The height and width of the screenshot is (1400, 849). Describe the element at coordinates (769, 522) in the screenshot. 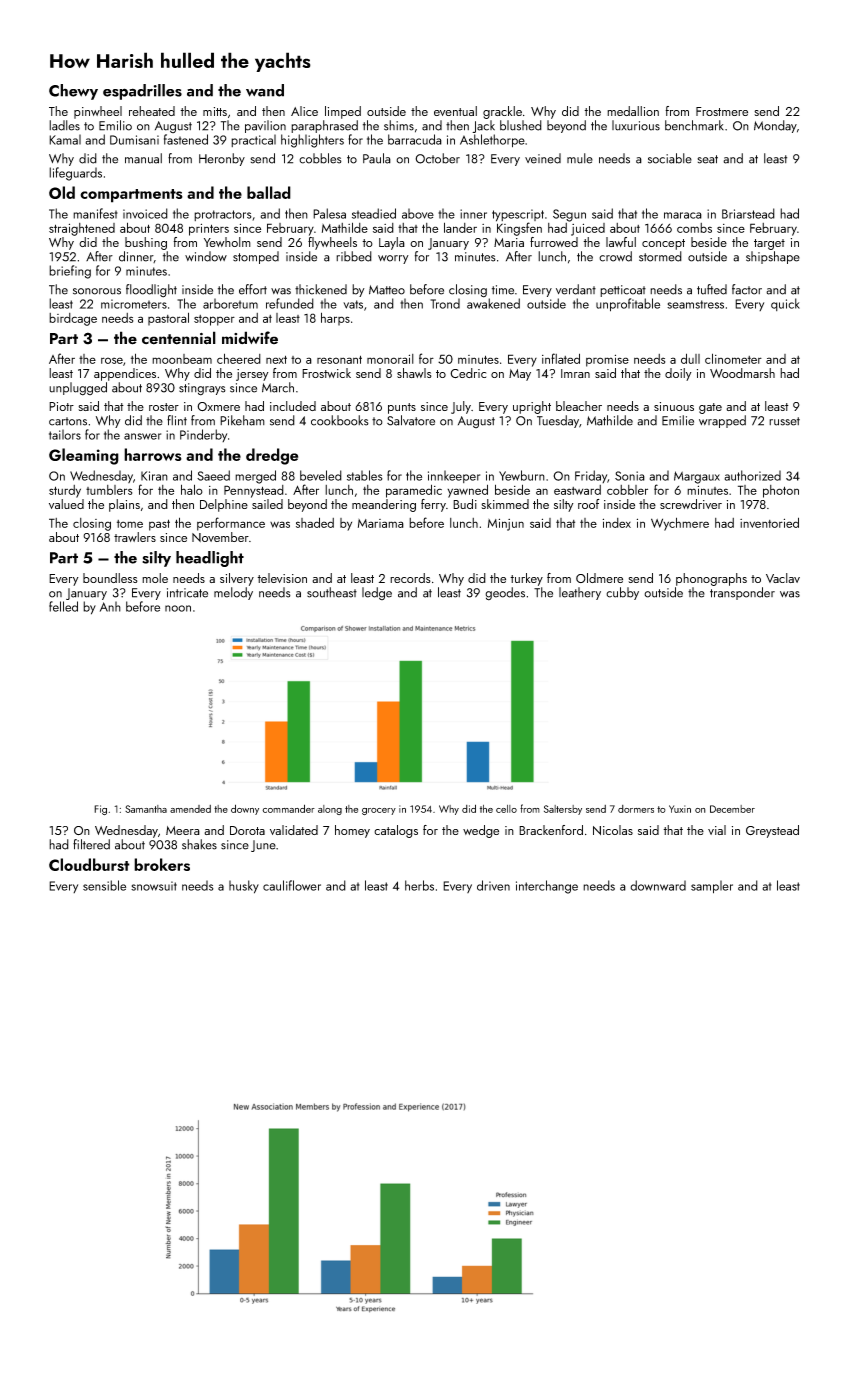

I see `inventoried` at that location.
